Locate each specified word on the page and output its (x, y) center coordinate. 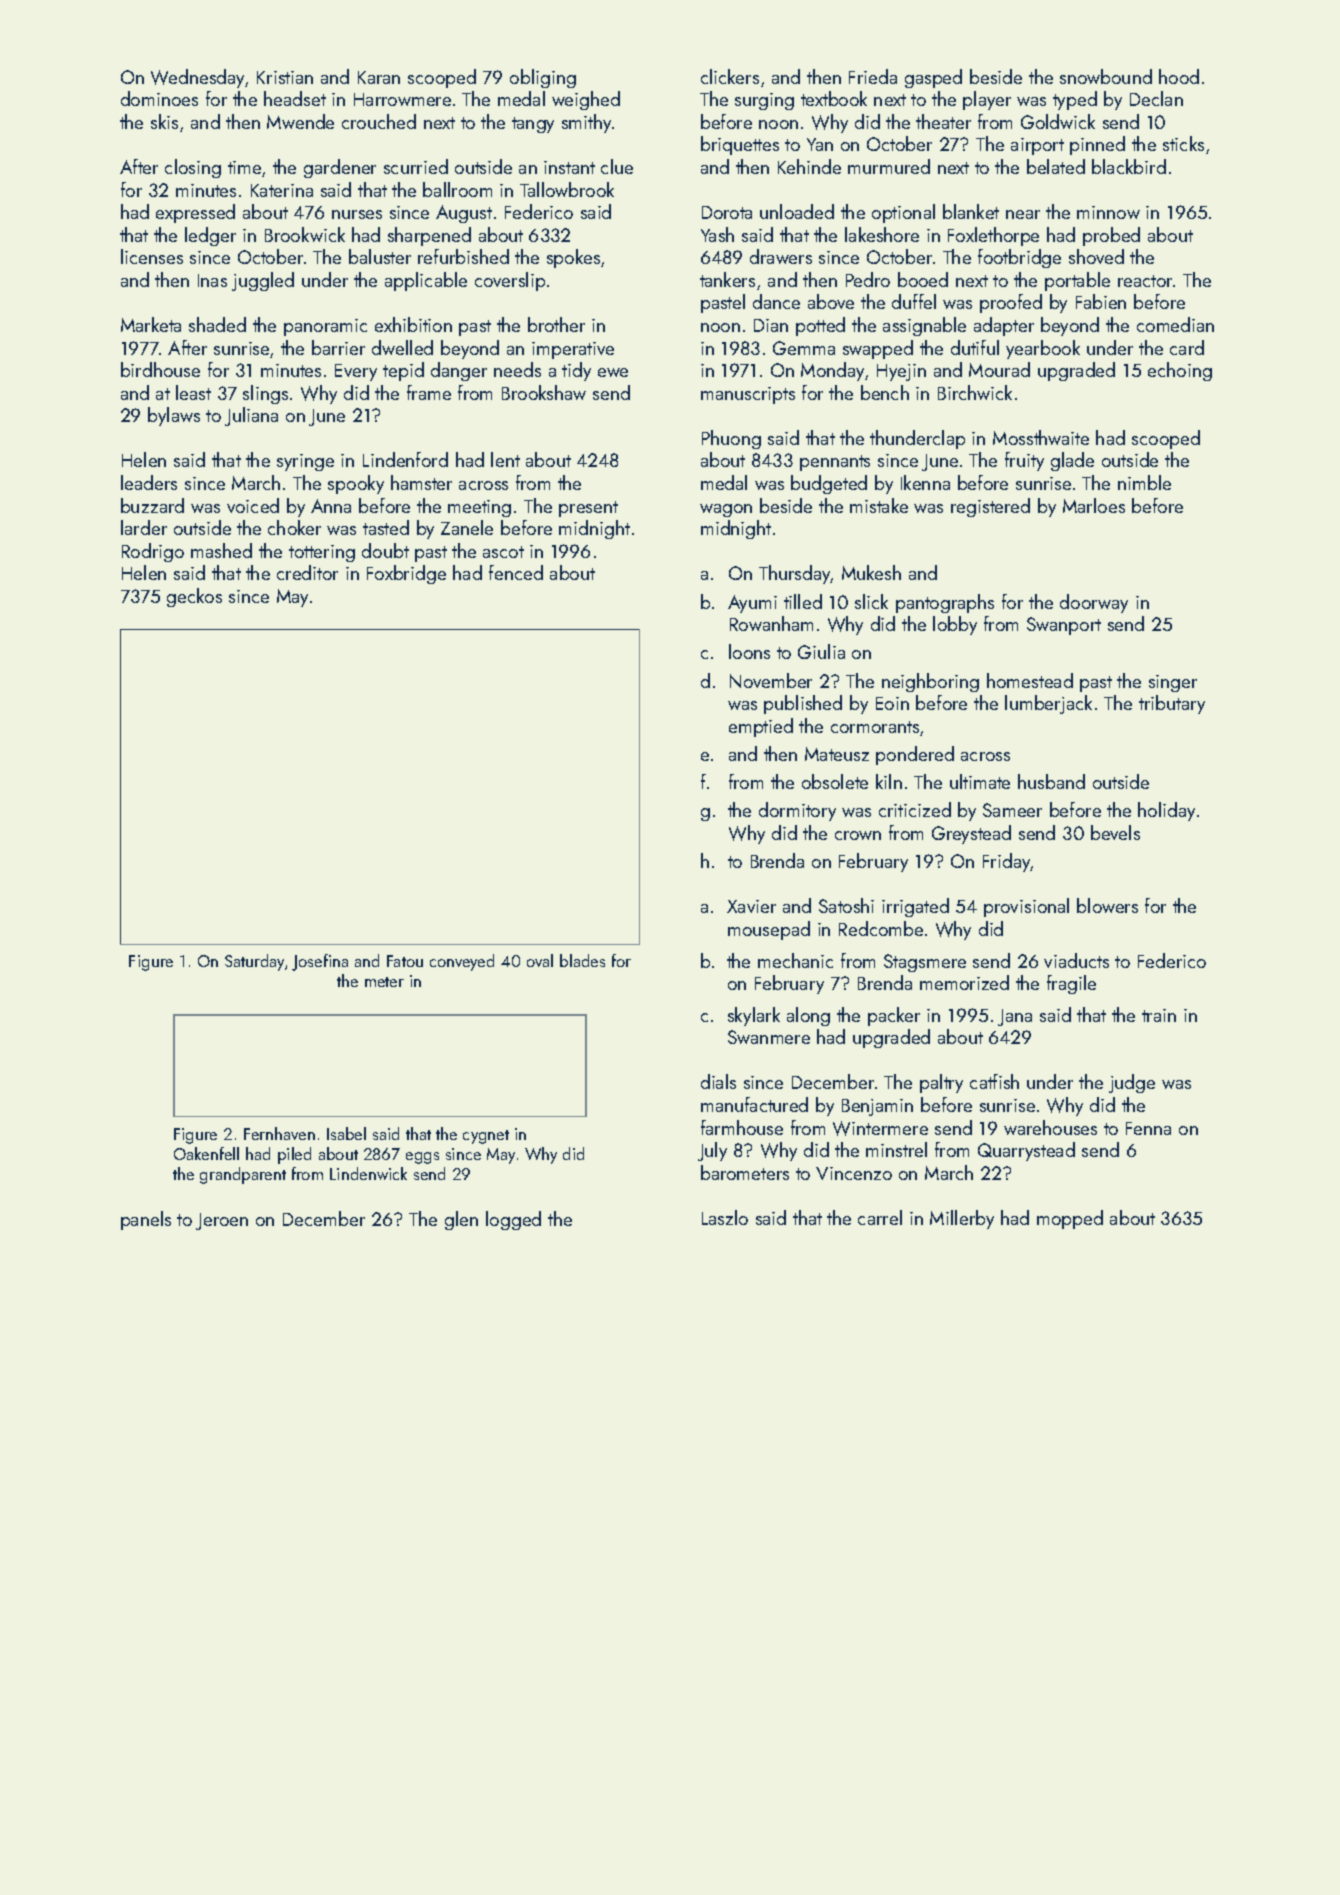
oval (540, 960)
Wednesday (197, 78)
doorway (1094, 603)
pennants (835, 463)
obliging (543, 78)
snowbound (1106, 76)
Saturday (254, 962)
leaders (149, 482)
